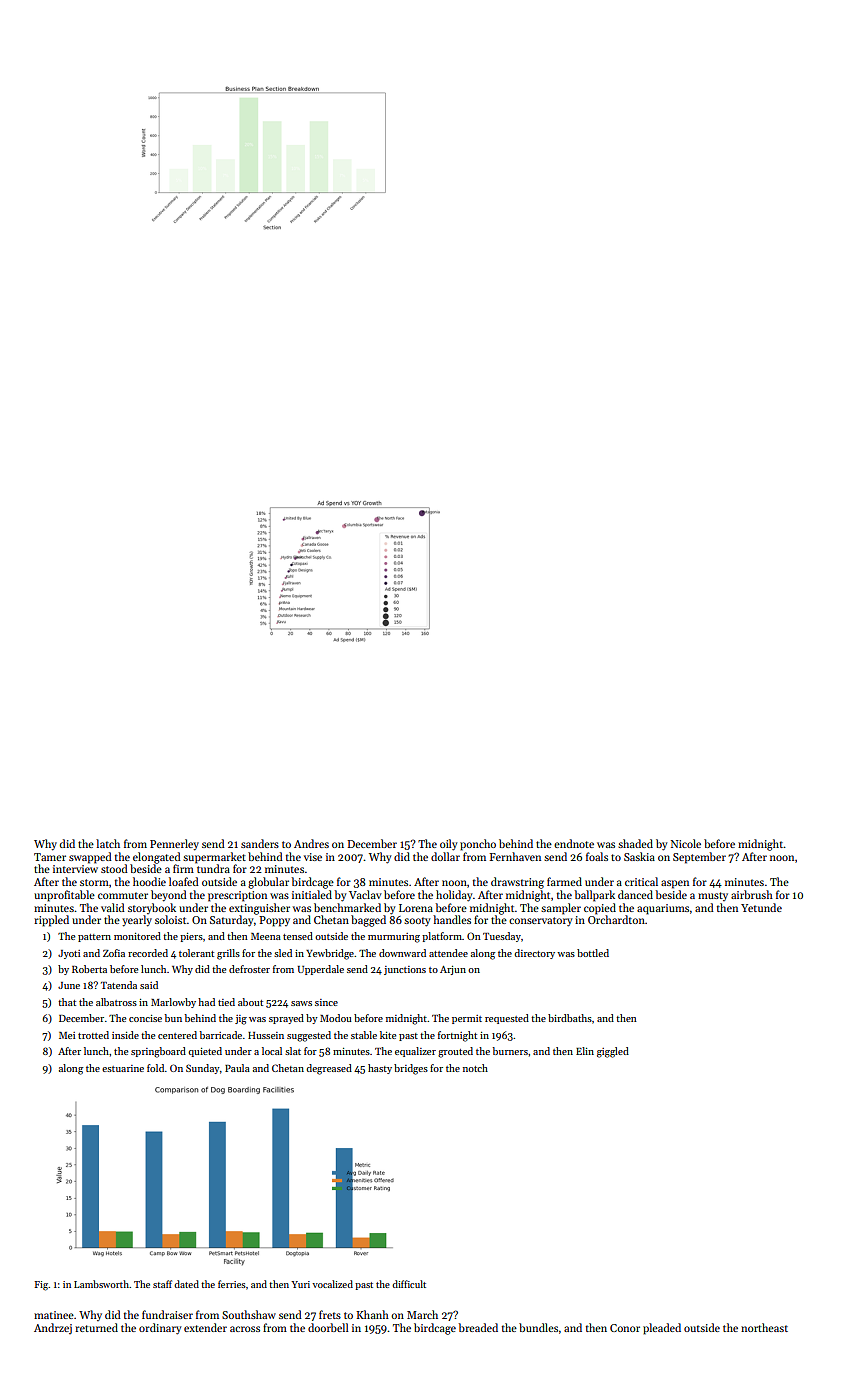 This screenshot has height=1400, width=849. What do you see at coordinates (662, 1329) in the screenshot?
I see `pleaded` at bounding box center [662, 1329].
